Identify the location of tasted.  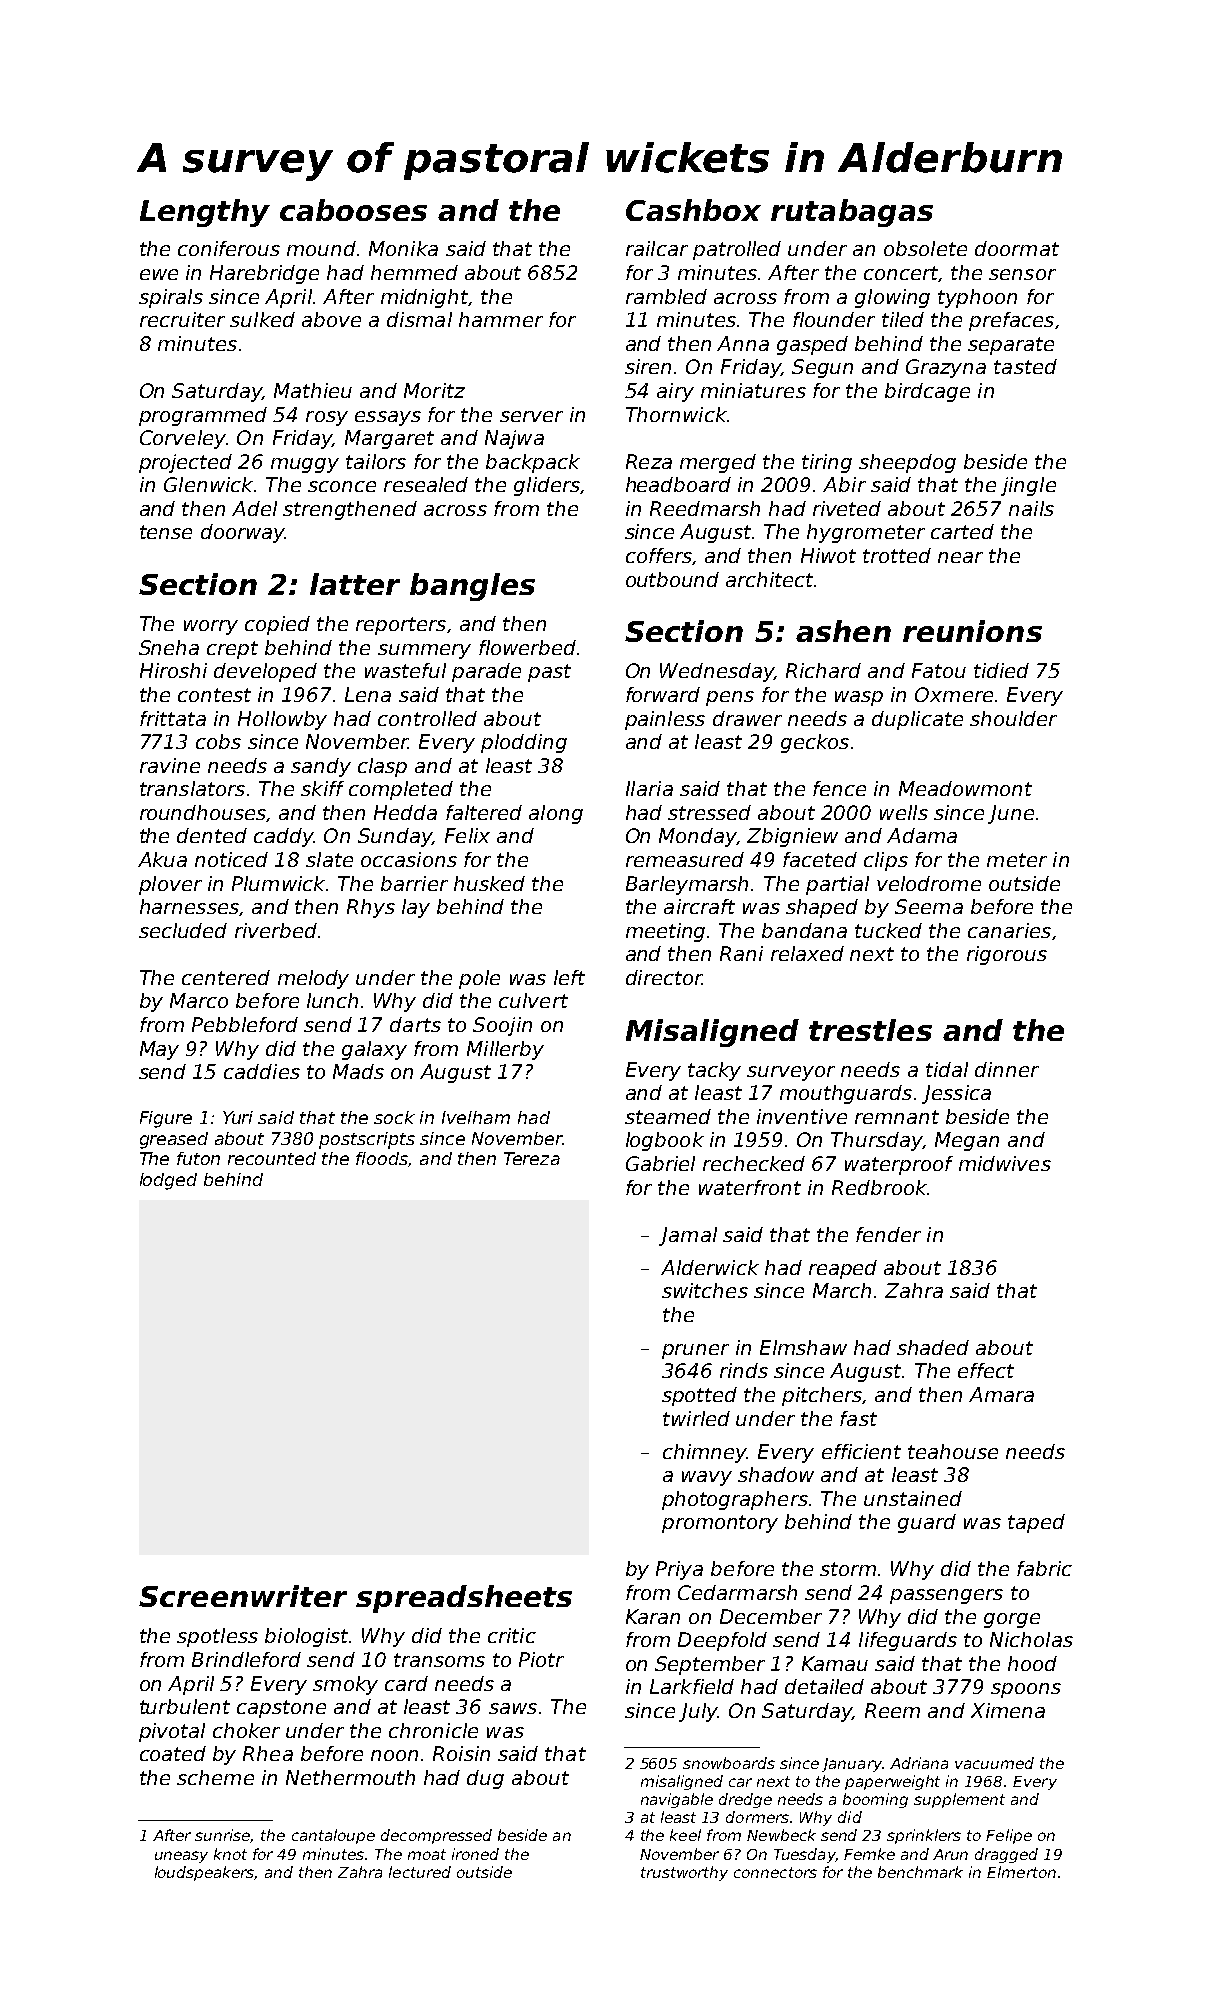
(1025, 366).
